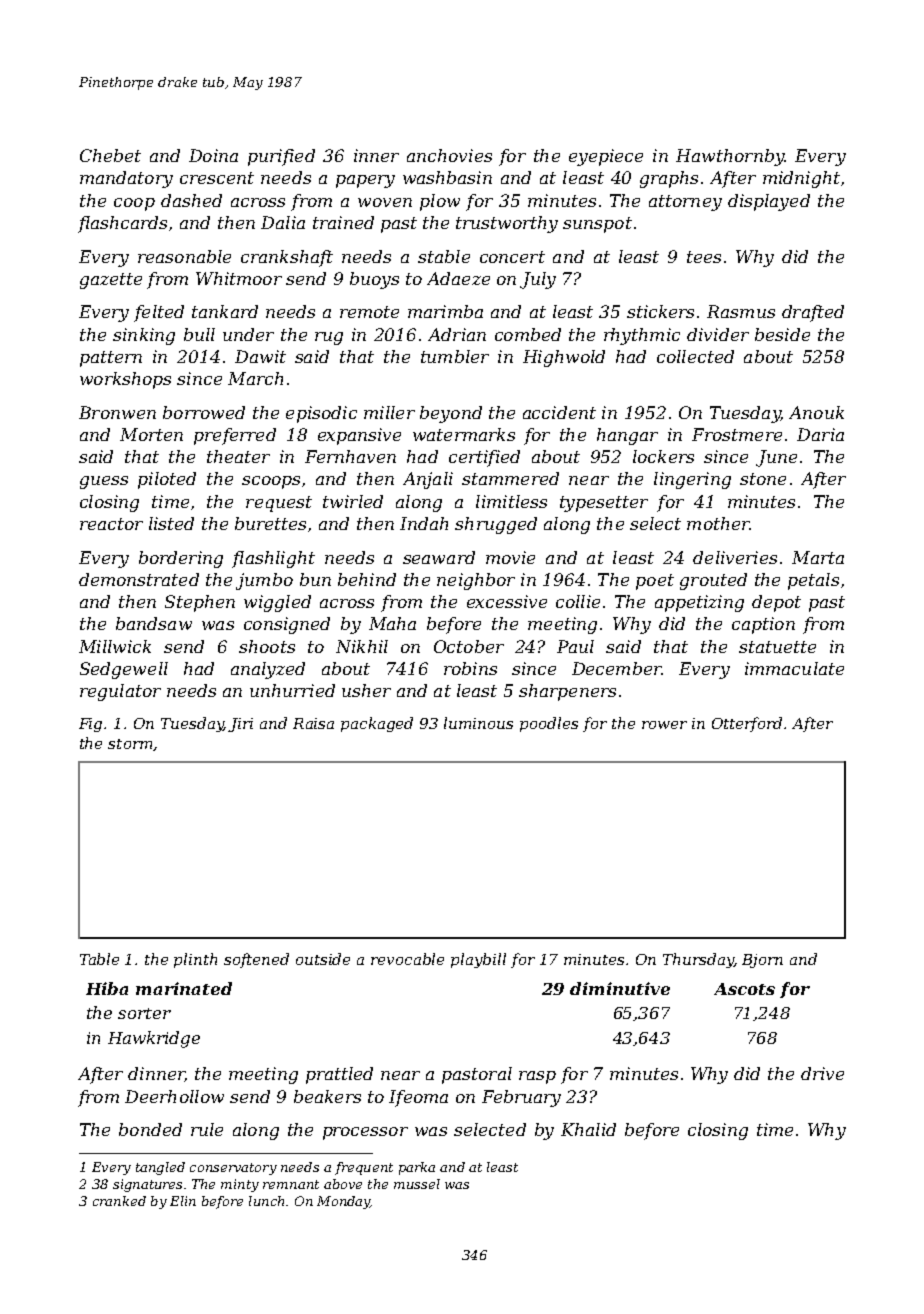  Describe the element at coordinates (762, 961) in the document. I see `Bjorn` at that location.
